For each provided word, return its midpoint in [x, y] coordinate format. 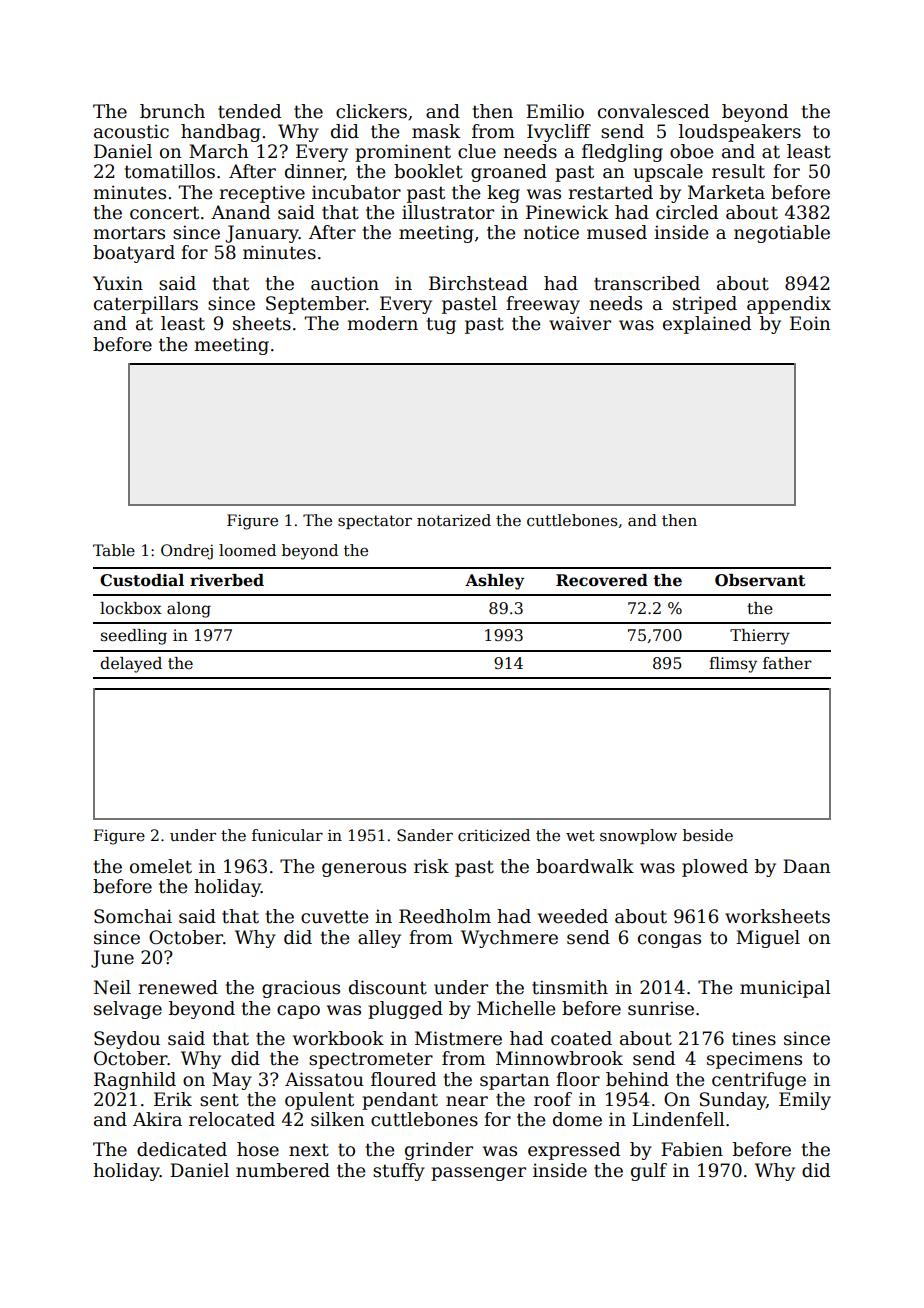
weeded [573, 916]
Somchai [133, 916]
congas [669, 941]
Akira [157, 1119]
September [316, 305]
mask [436, 131]
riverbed [227, 580]
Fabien [692, 1149]
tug [441, 325]
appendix [789, 305]
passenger [478, 1174]
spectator [375, 522]
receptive [262, 194]
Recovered [602, 580]
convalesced [653, 111]
